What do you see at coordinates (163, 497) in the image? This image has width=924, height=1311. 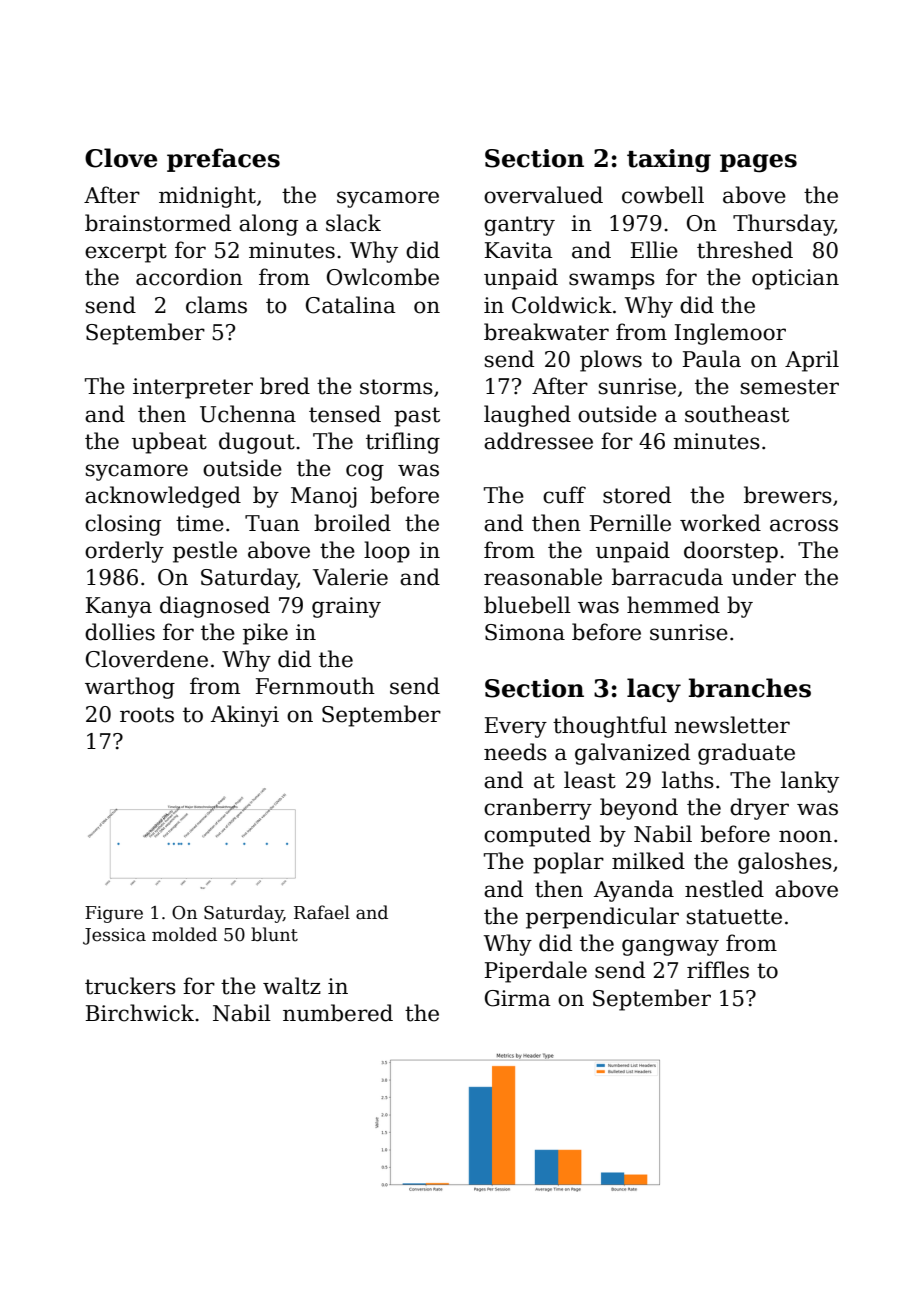 I see `acknowledged` at bounding box center [163, 497].
